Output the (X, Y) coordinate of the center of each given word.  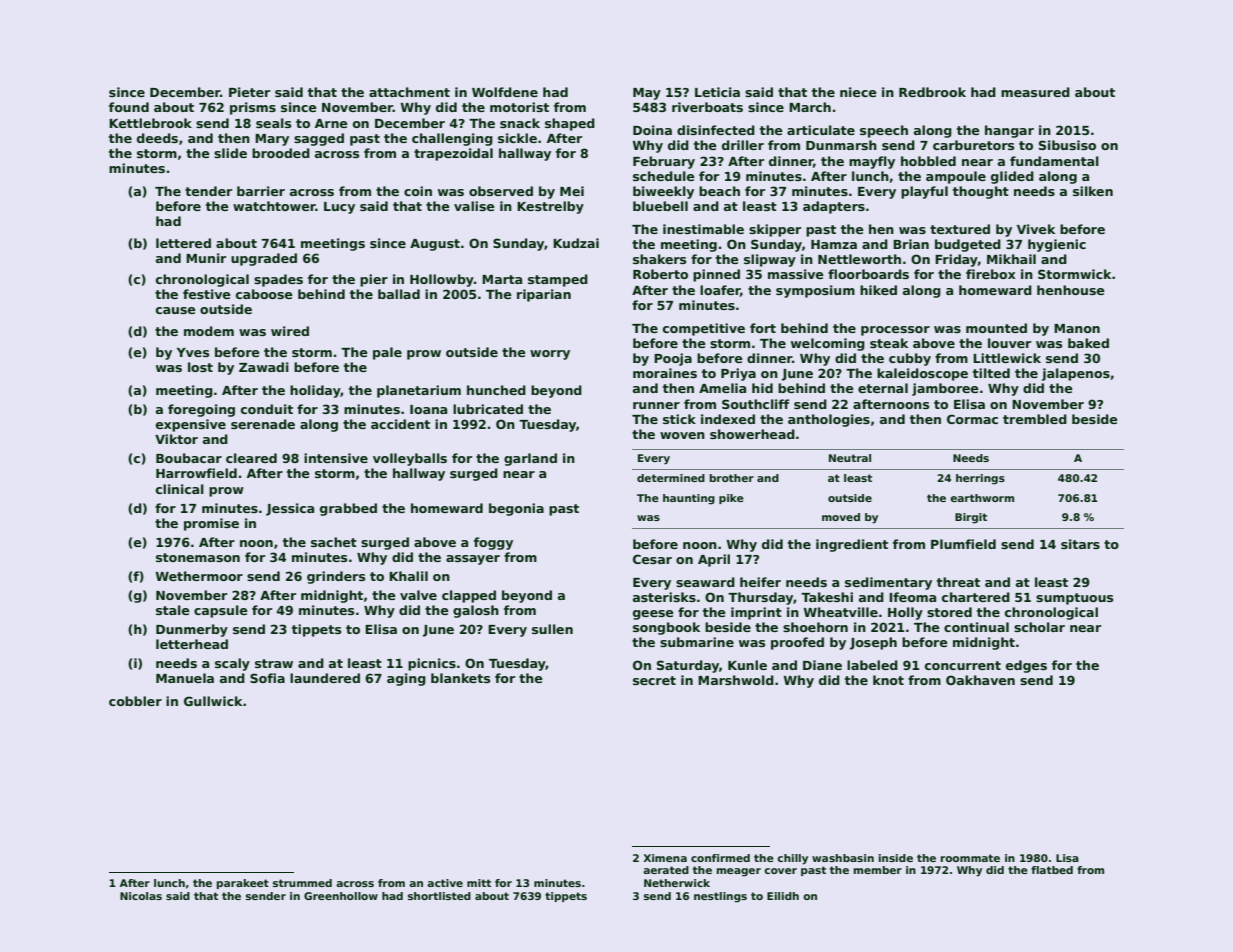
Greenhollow (341, 896)
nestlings (720, 897)
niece (858, 92)
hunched (496, 390)
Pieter (249, 92)
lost (200, 367)
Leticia (717, 92)
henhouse (1071, 290)
